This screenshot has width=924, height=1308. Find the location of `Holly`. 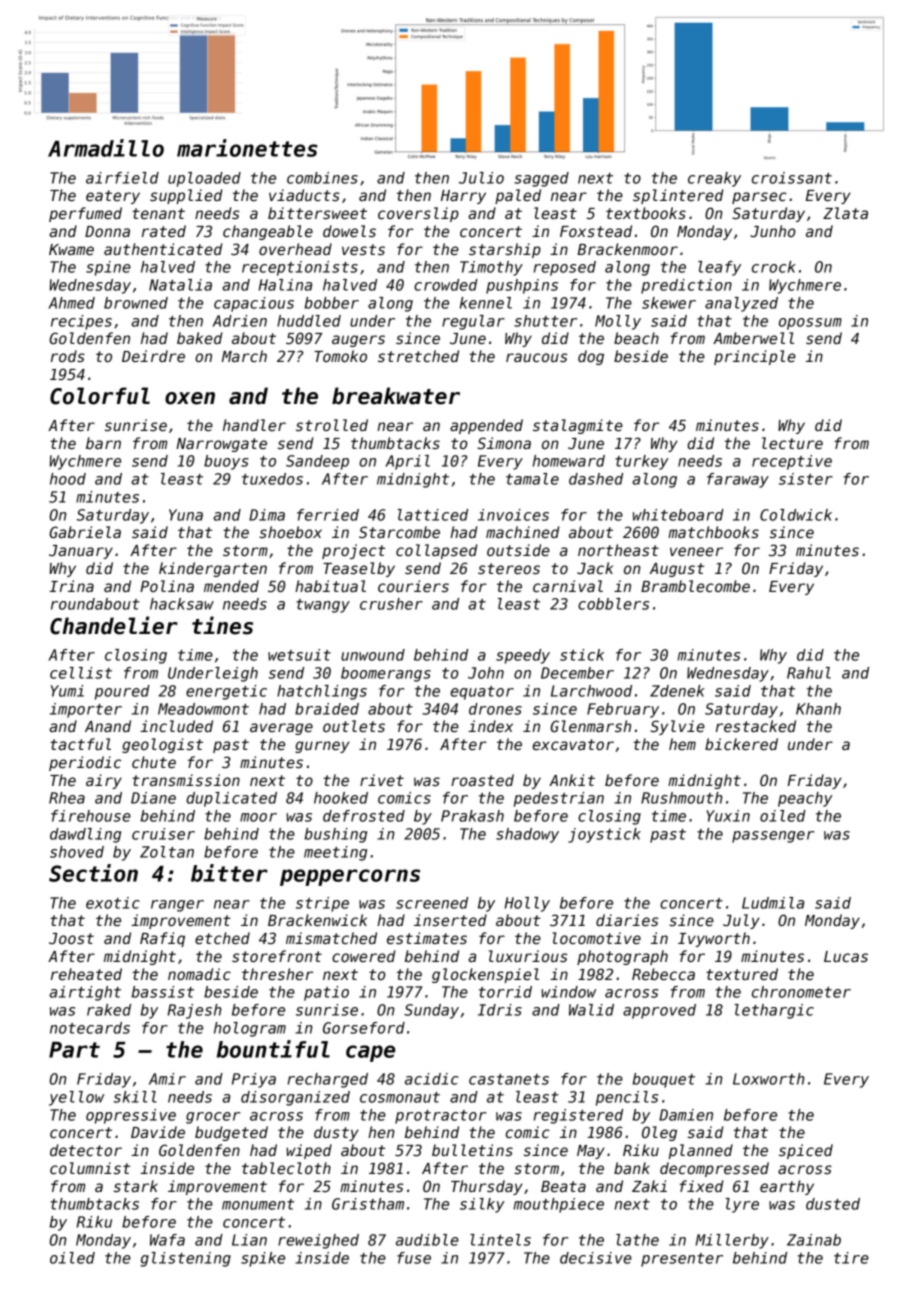

Holly is located at coordinates (527, 904).
